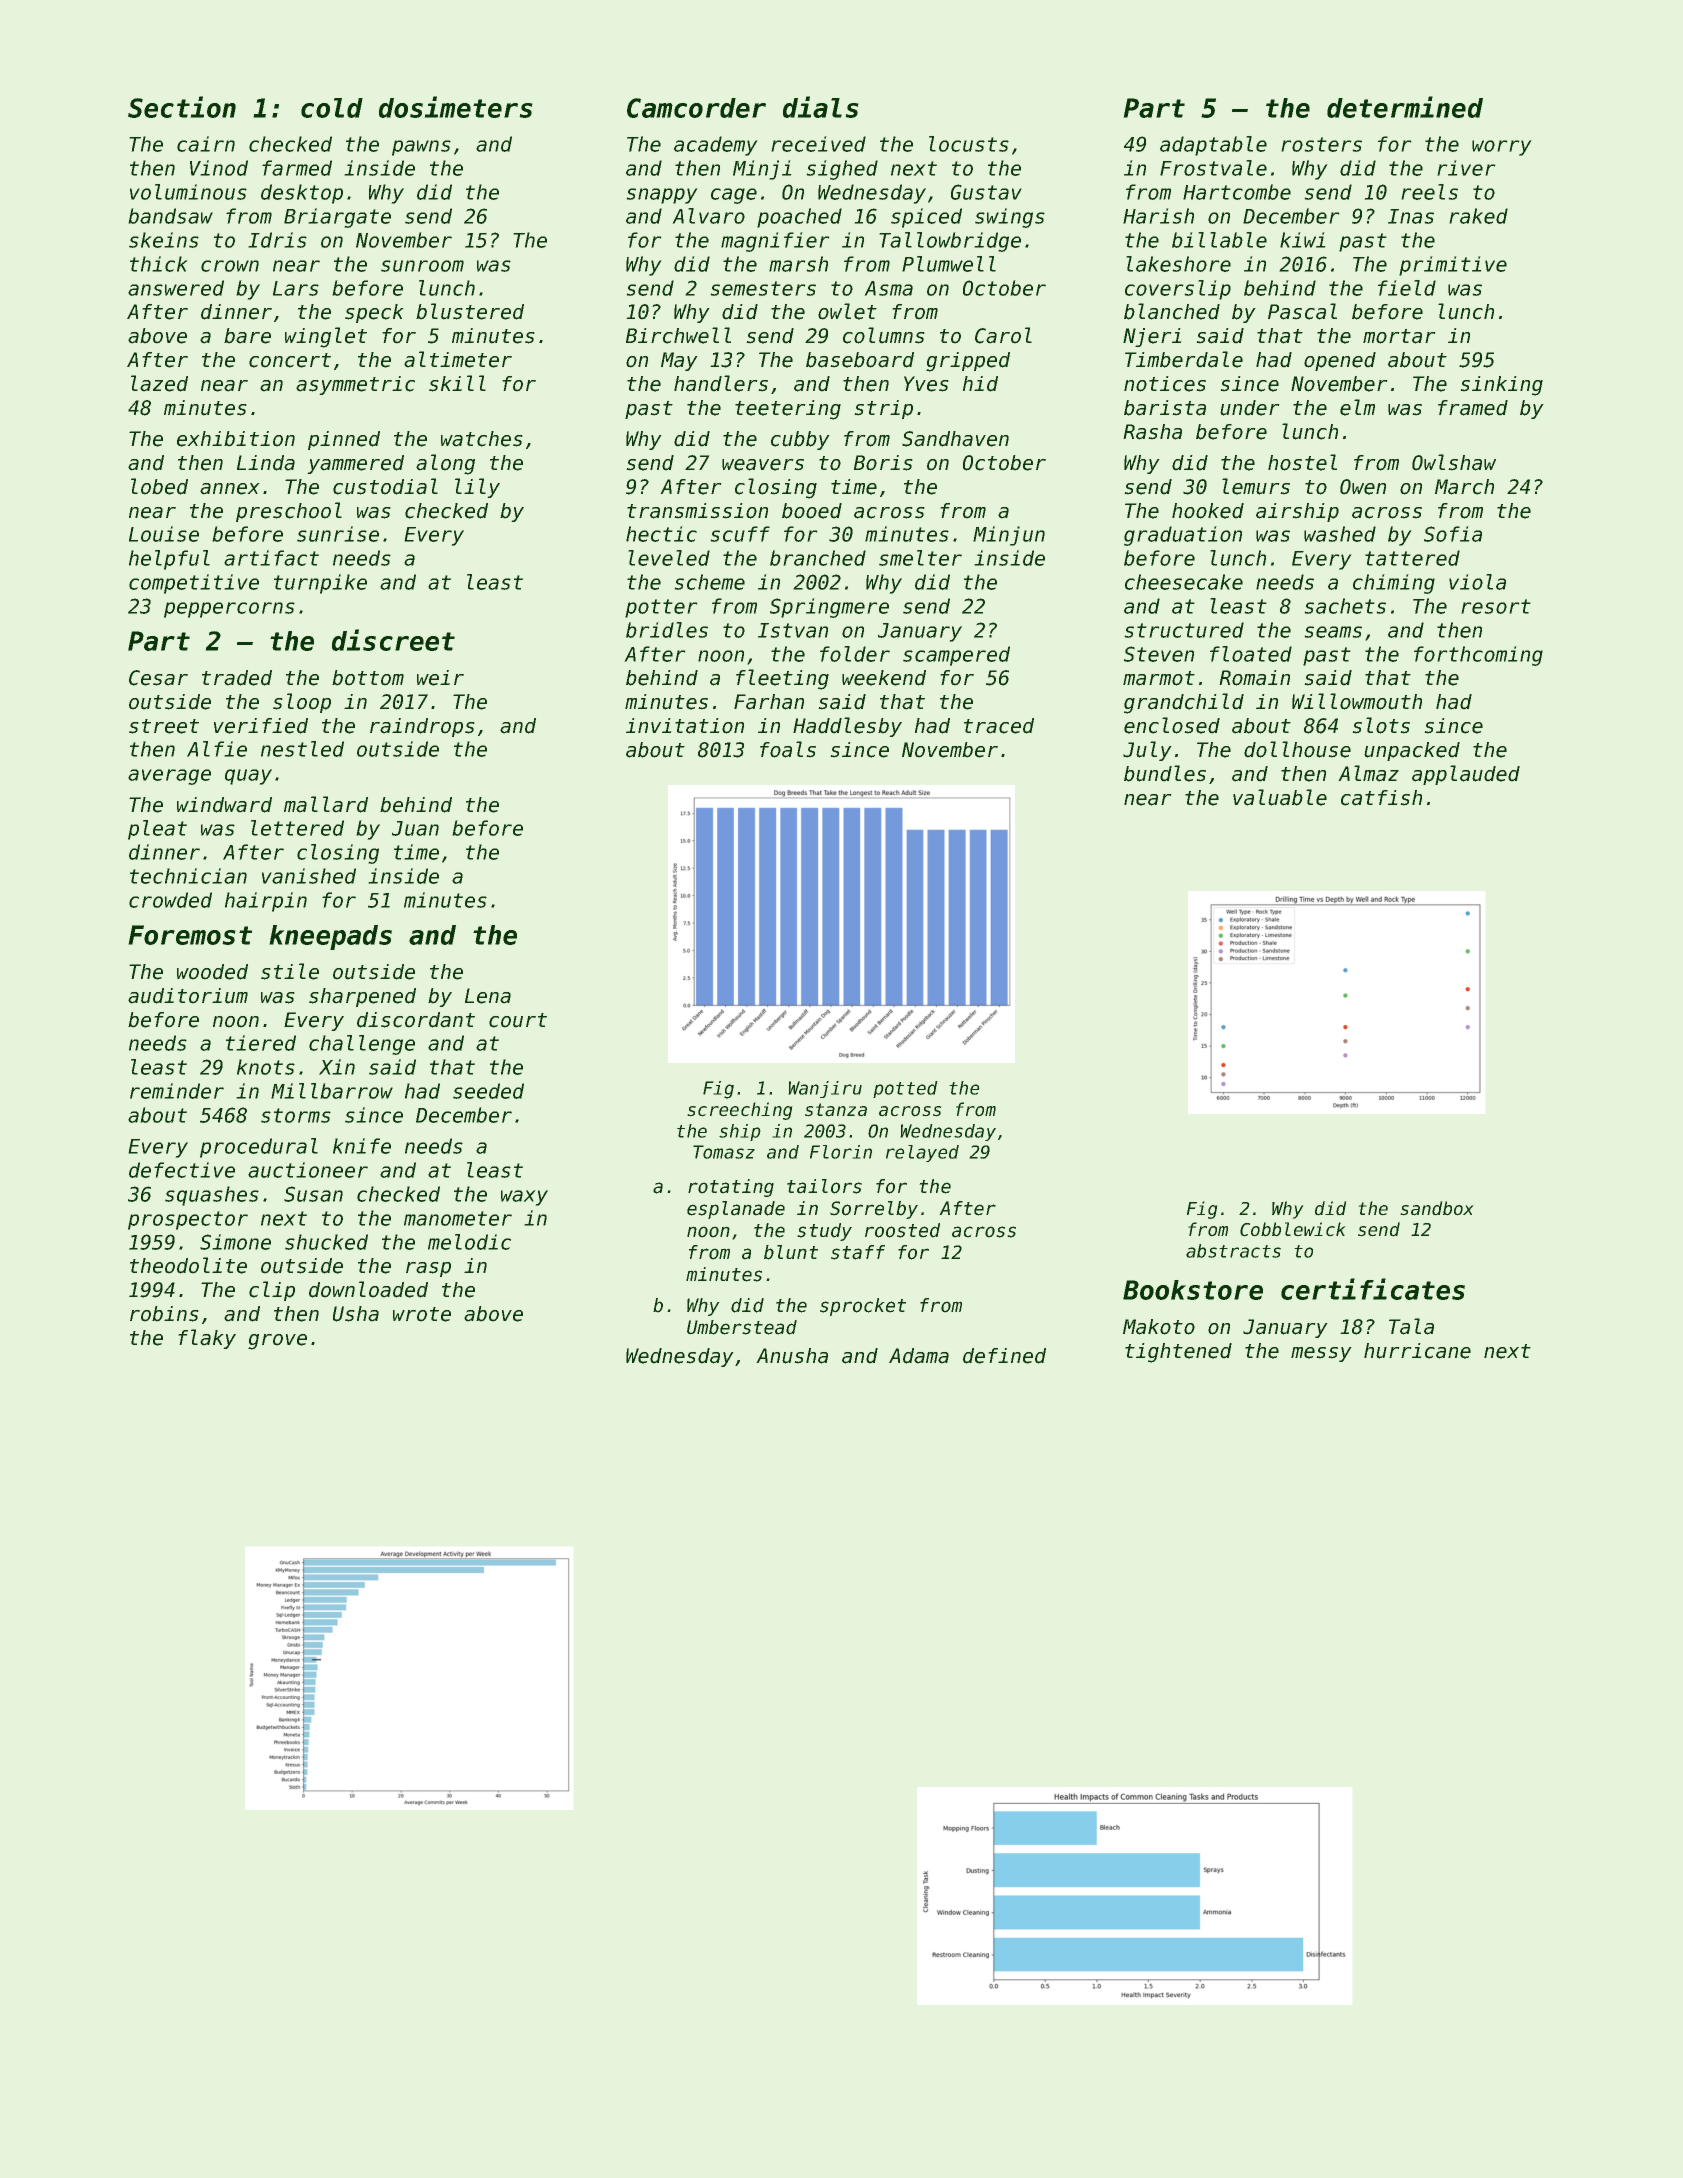 The image size is (1683, 2178). What do you see at coordinates (1453, 266) in the page?
I see `primitive` at bounding box center [1453, 266].
